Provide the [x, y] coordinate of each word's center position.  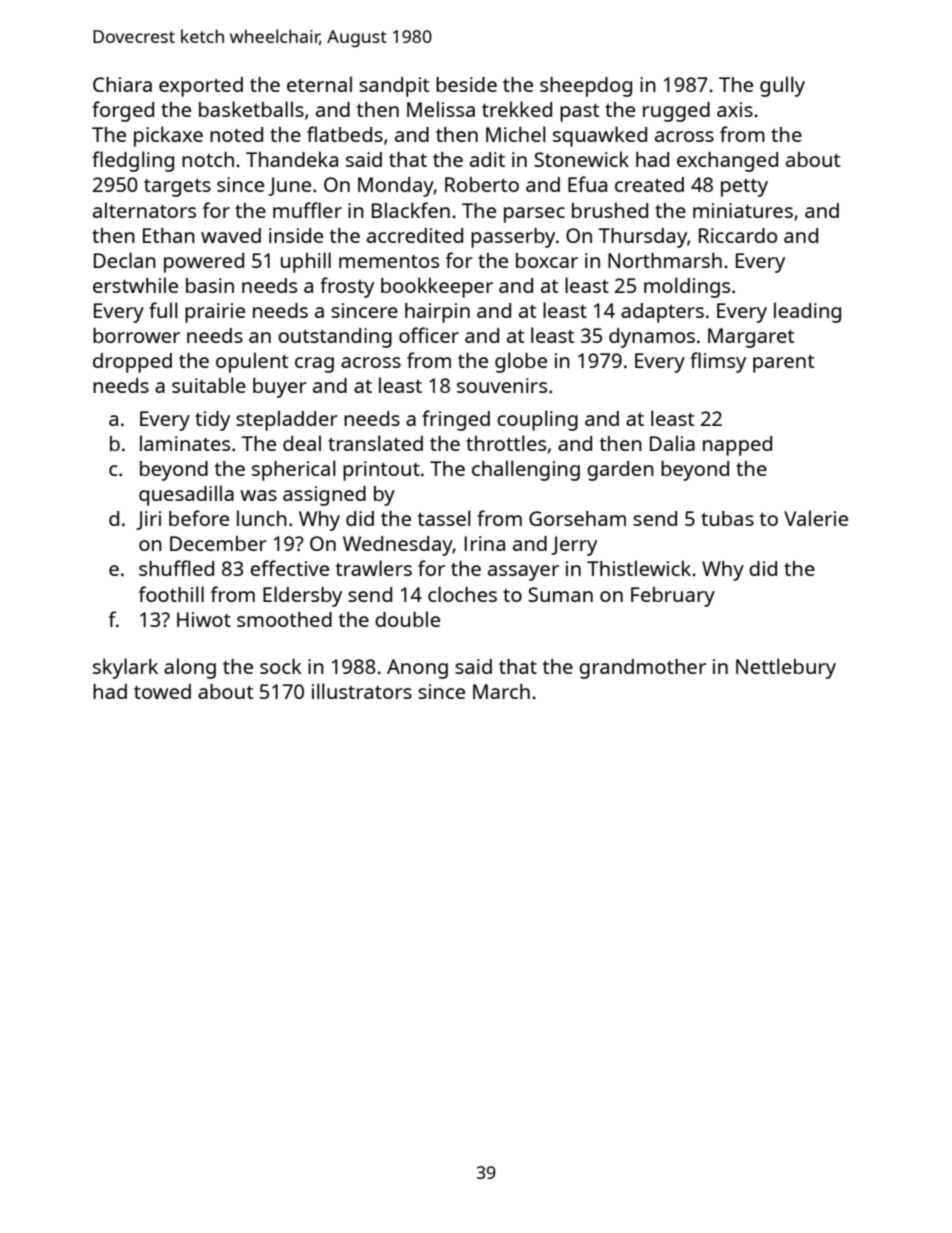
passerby [513, 238]
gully [782, 86]
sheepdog [586, 87]
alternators [144, 210]
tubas [727, 518]
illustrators [362, 691]
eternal [319, 84]
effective [289, 568]
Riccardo [738, 235]
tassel [444, 518]
